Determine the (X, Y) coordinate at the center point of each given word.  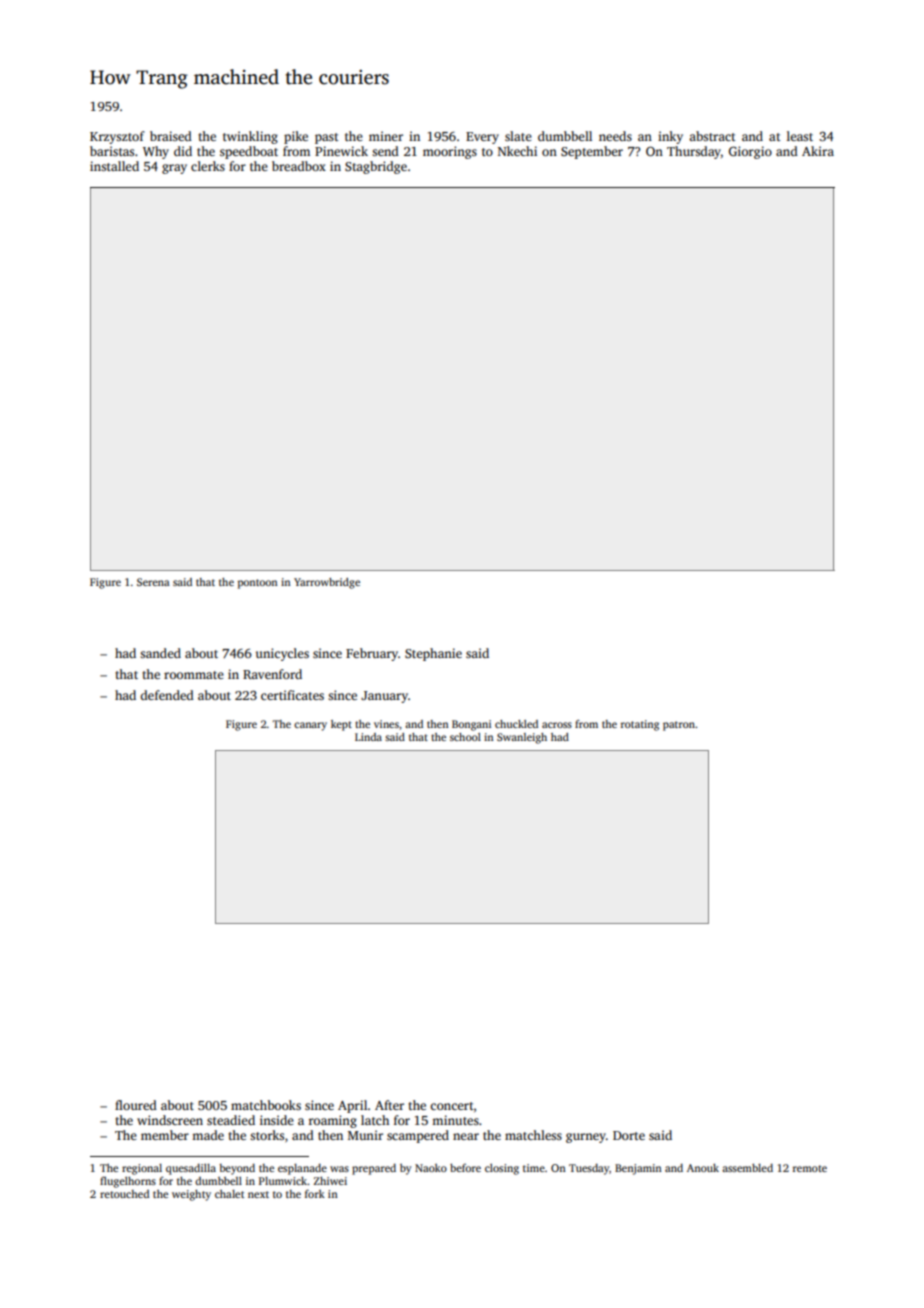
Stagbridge (376, 167)
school (465, 737)
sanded (160, 653)
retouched (124, 1194)
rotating (640, 725)
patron (679, 726)
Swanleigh (522, 738)
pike (296, 137)
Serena (153, 582)
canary (310, 726)
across (557, 725)
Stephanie (433, 654)
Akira (818, 151)
